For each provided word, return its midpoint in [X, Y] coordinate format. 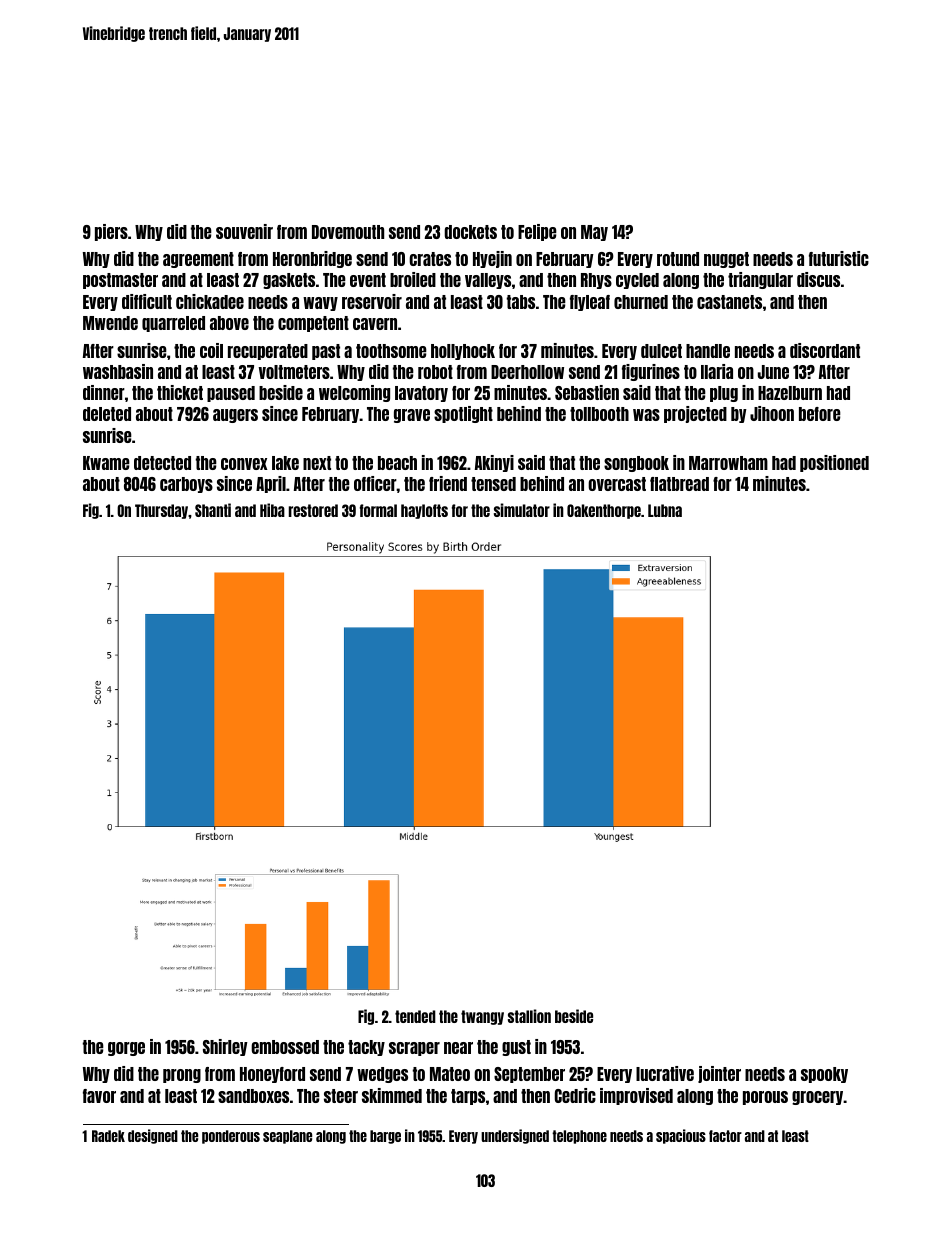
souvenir [244, 231]
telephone [579, 1137]
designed [153, 1136]
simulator [522, 510]
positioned [834, 463]
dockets [470, 232]
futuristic [839, 258]
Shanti [213, 510]
